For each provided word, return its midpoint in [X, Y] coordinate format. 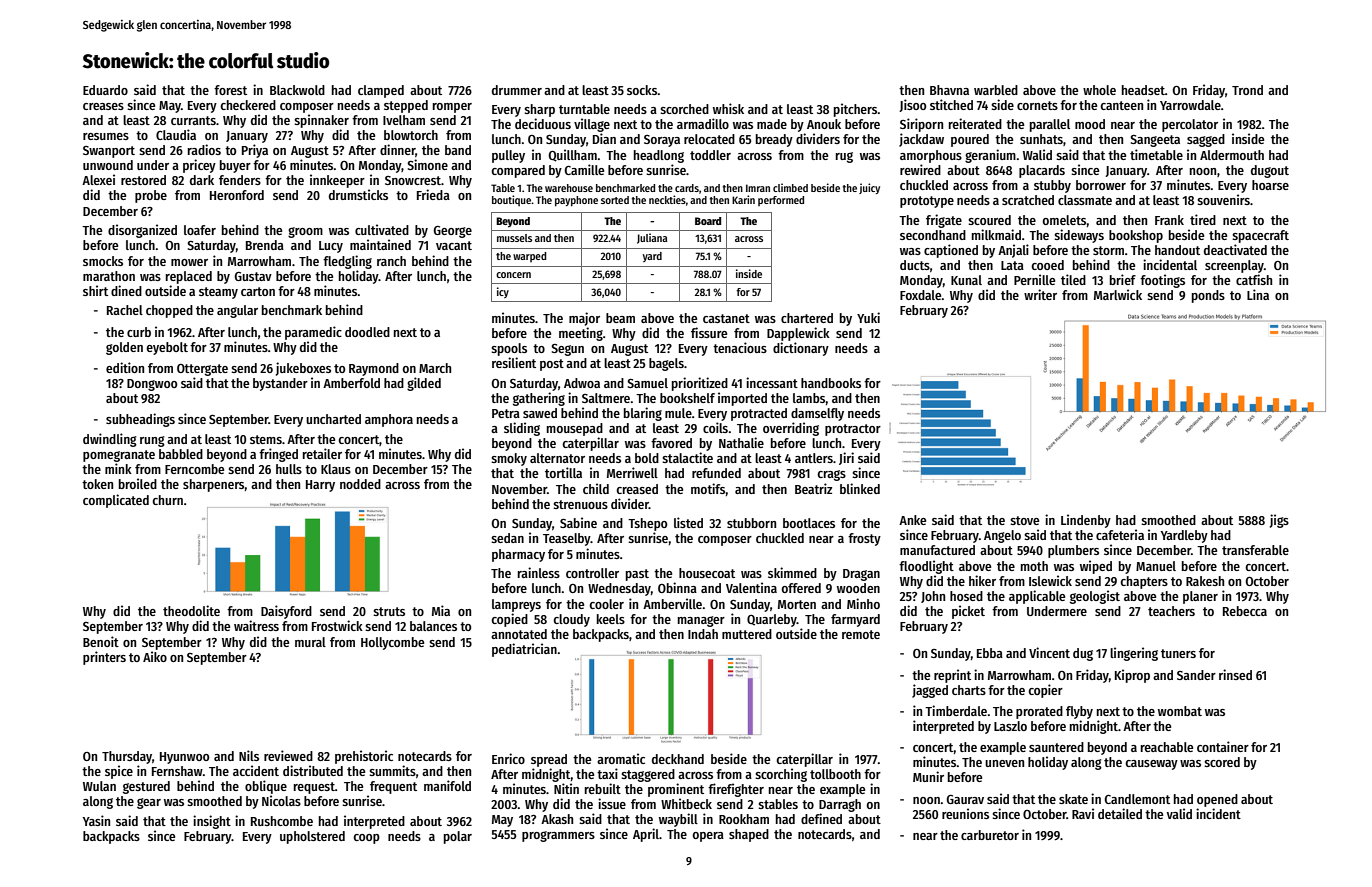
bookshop [1136, 236]
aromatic [621, 758]
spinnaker [321, 121]
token [97, 484]
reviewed [288, 755]
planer [1200, 597]
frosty [864, 539]
